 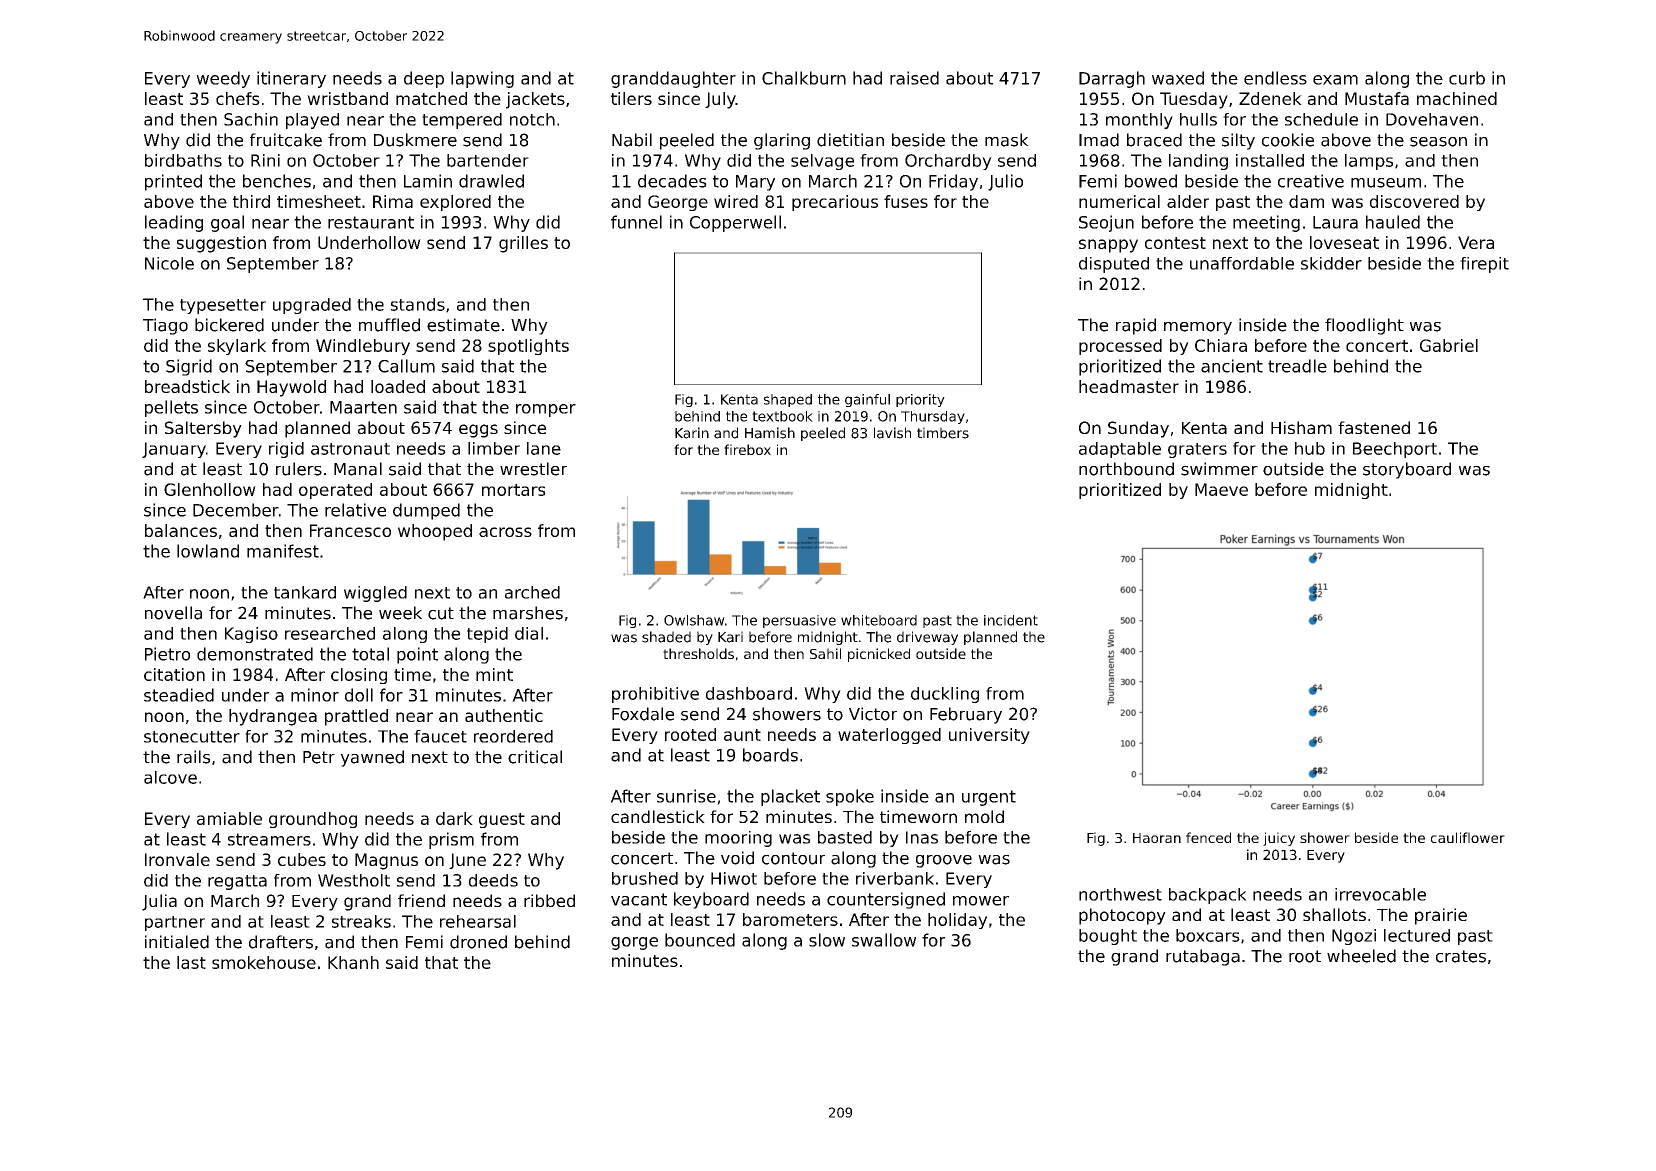 What do you see at coordinates (223, 79) in the image?
I see `weedy` at bounding box center [223, 79].
